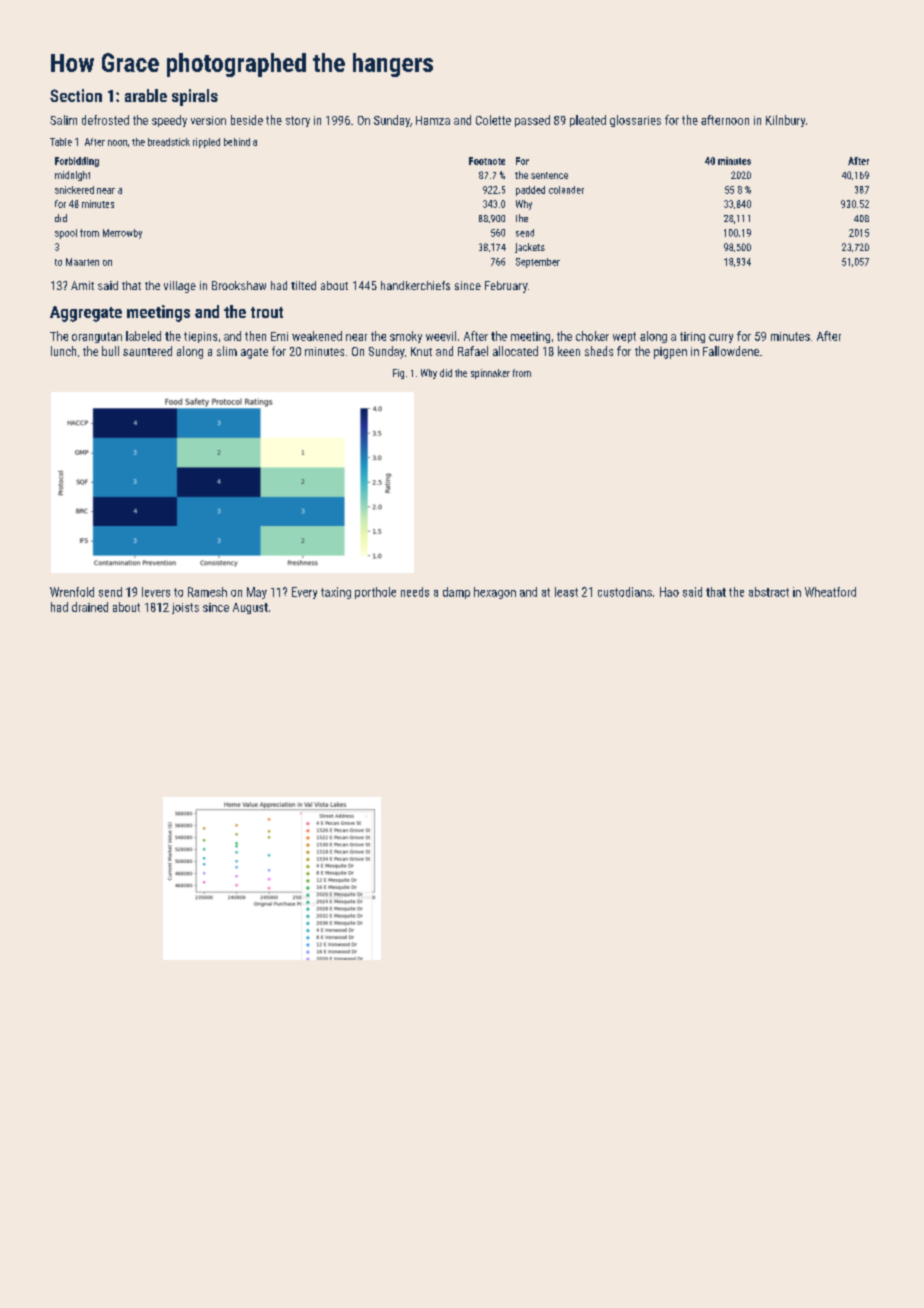  Describe the element at coordinates (731, 351) in the image. I see `Fallowdene` at that location.
